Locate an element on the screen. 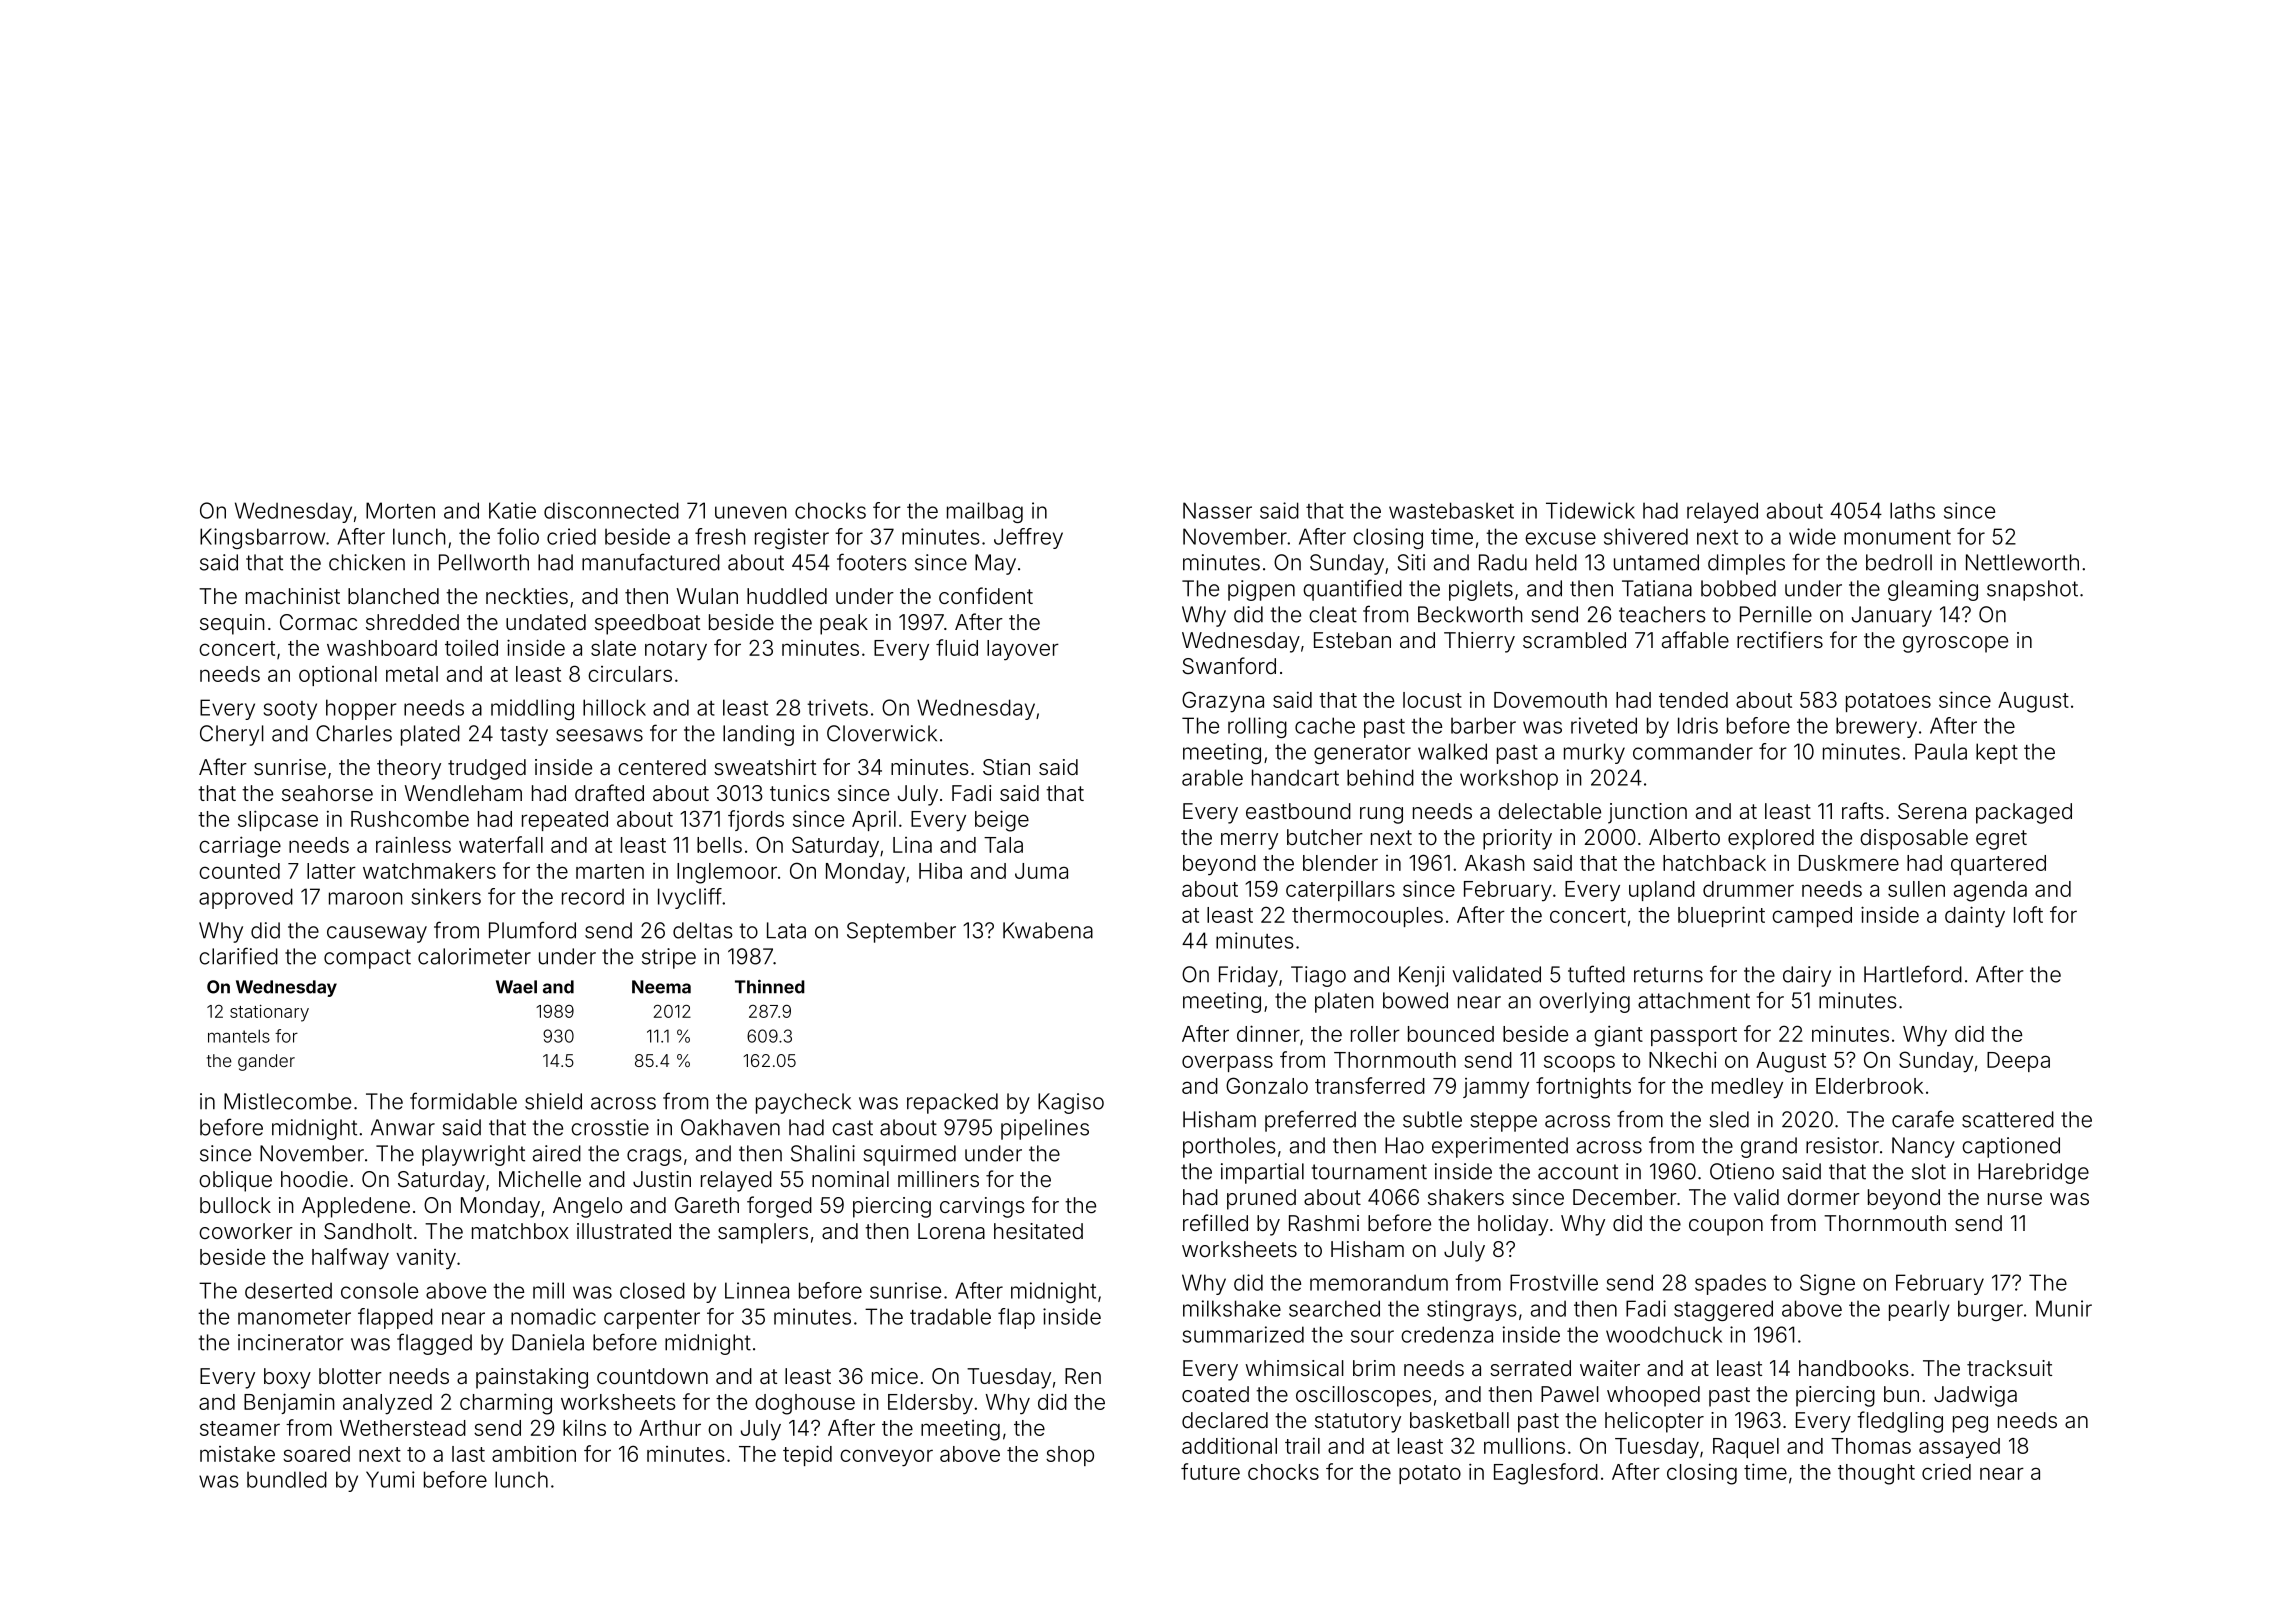 This screenshot has width=2292, height=1620. resistor is located at coordinates (1842, 1145).
